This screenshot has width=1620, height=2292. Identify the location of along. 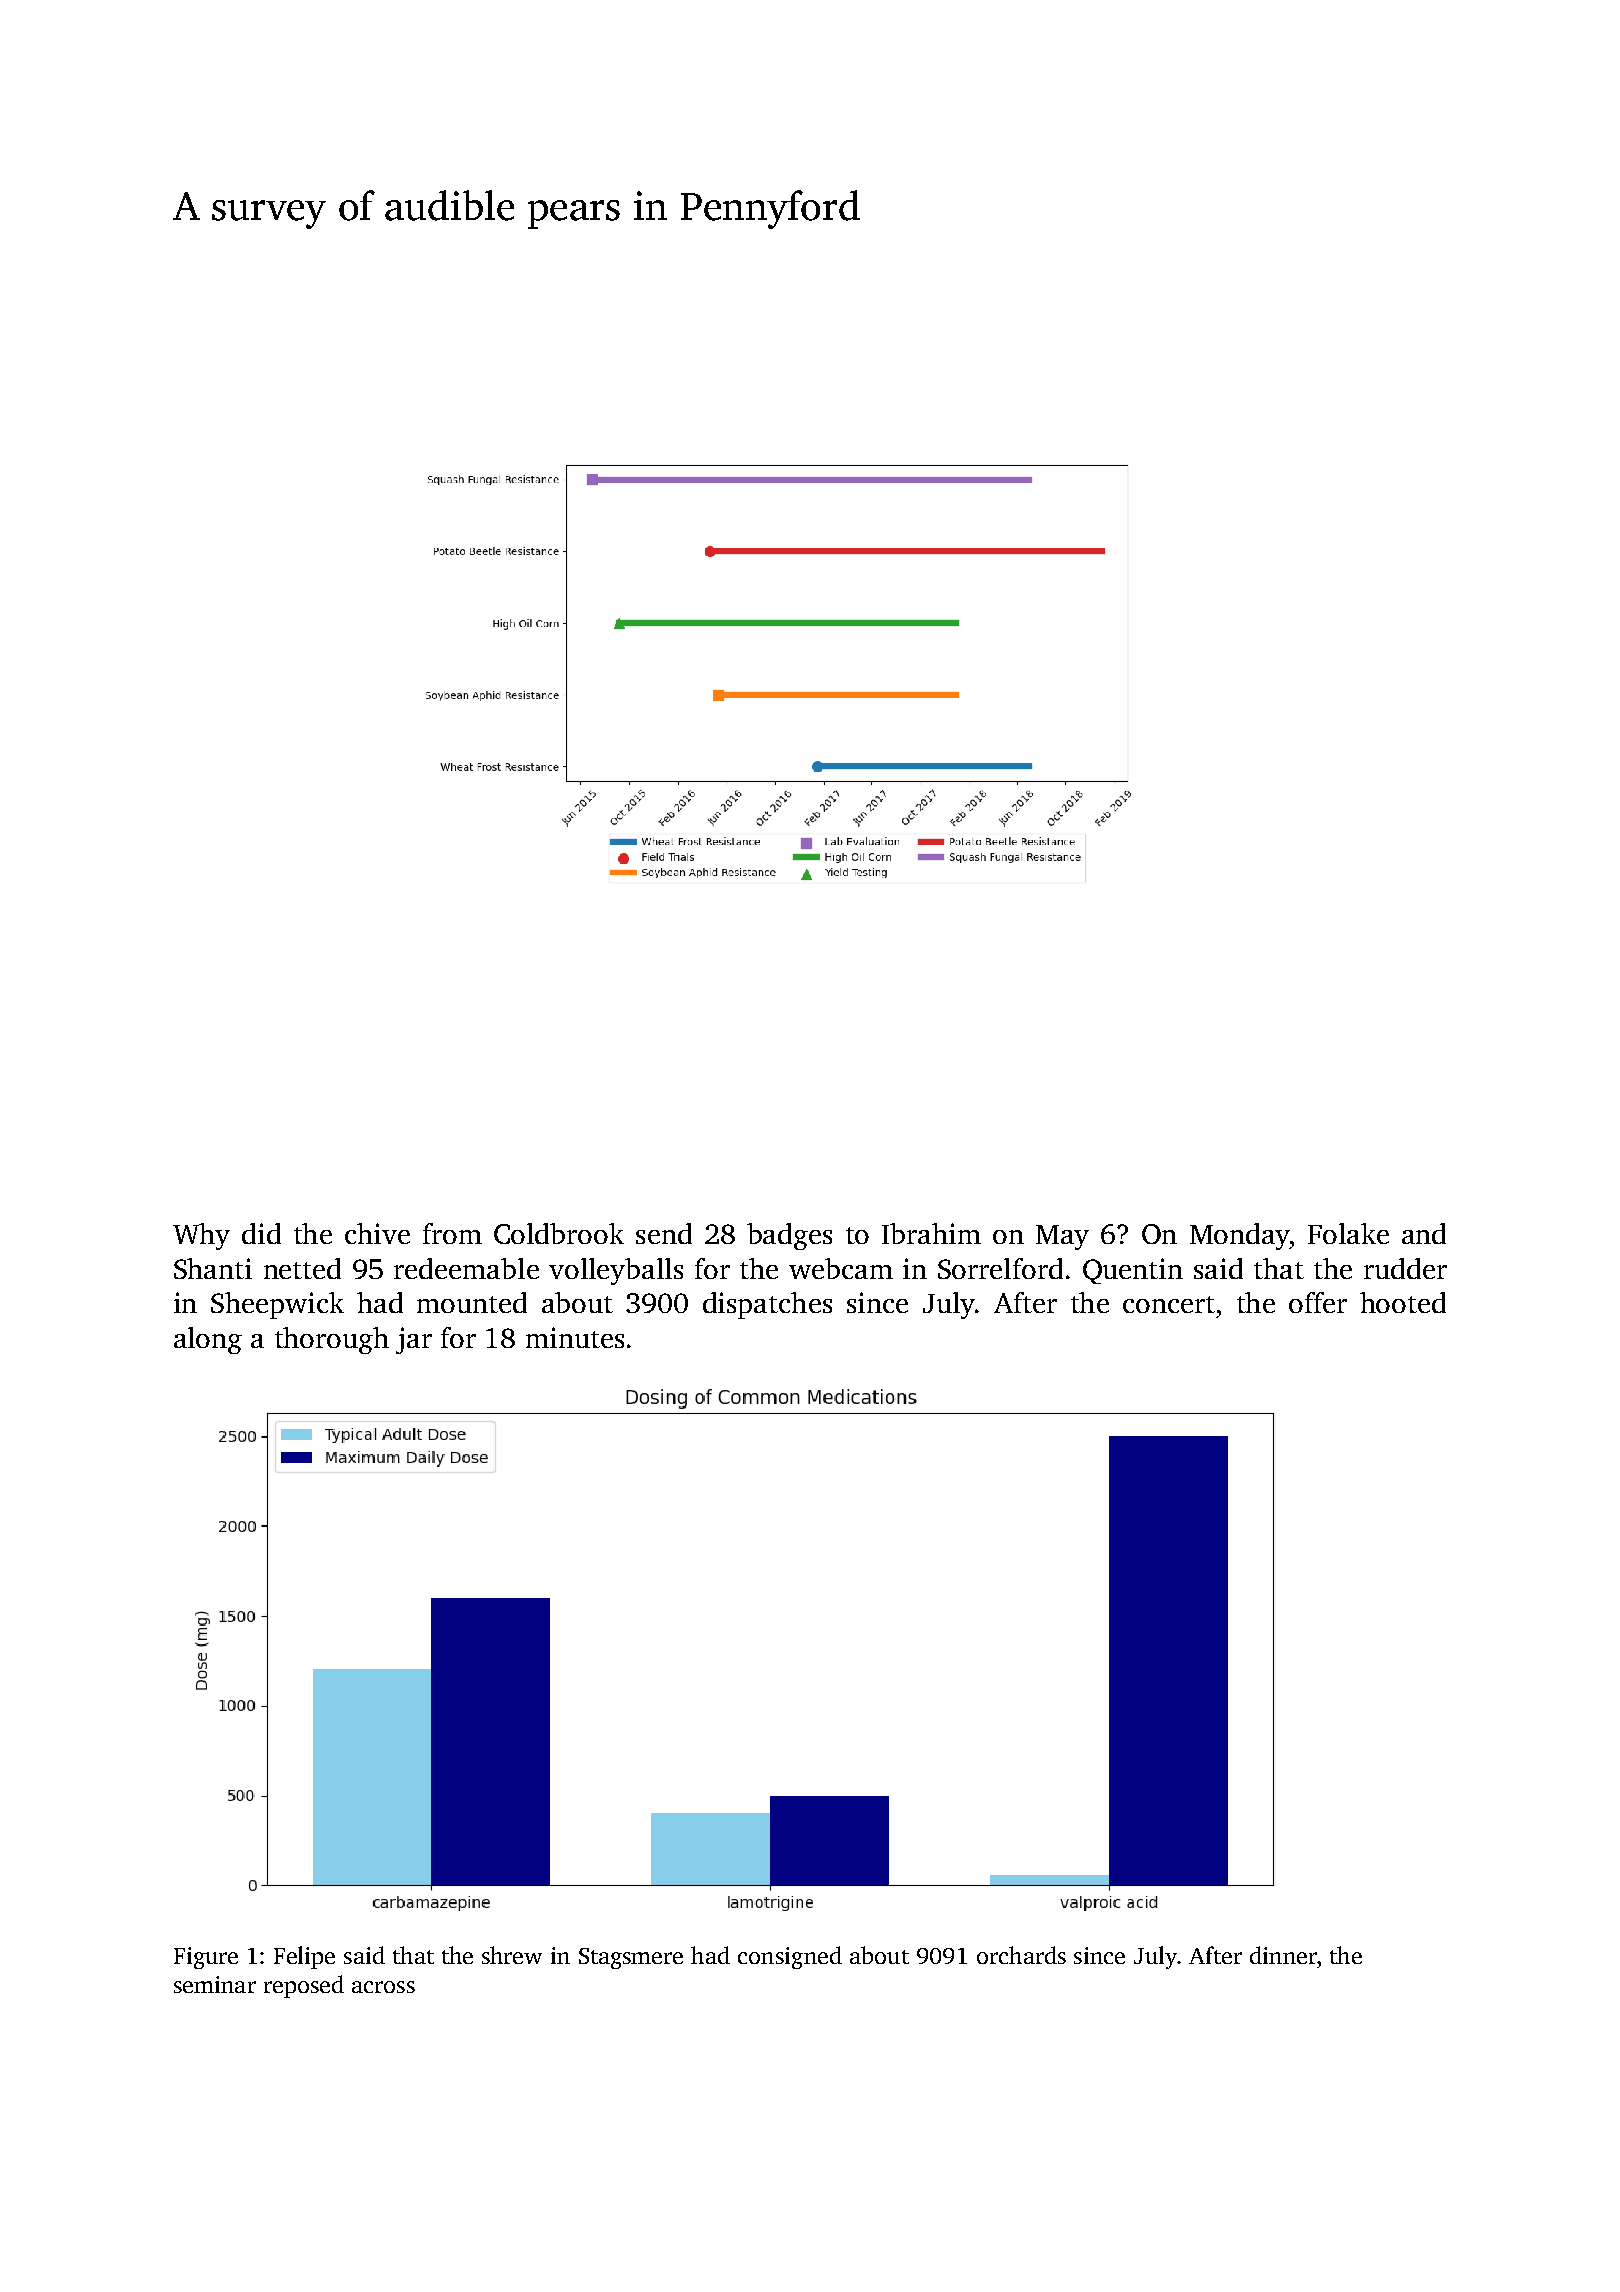
(208, 1340).
